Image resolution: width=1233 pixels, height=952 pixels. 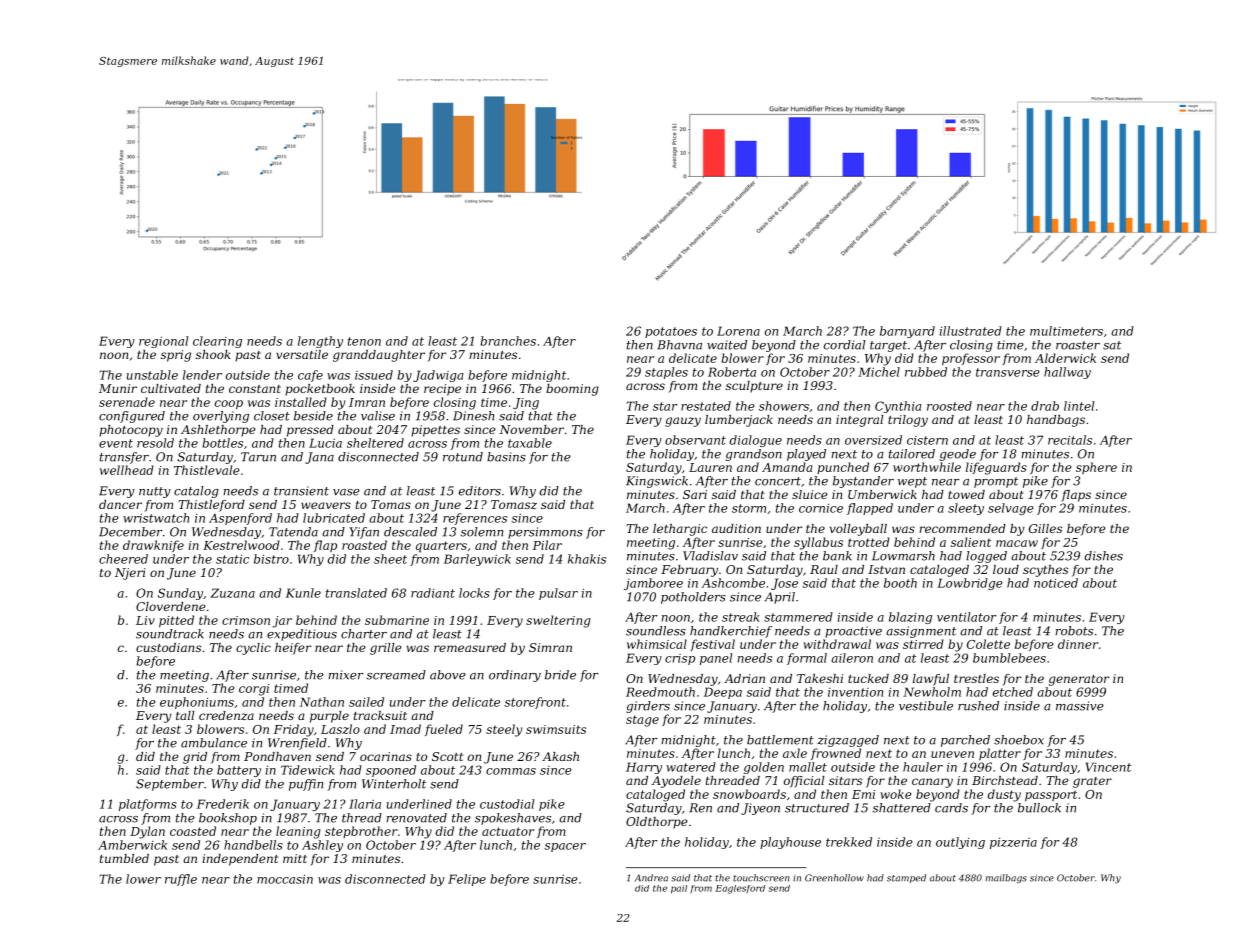 I want to click on Amberwick, so click(x=132, y=845).
